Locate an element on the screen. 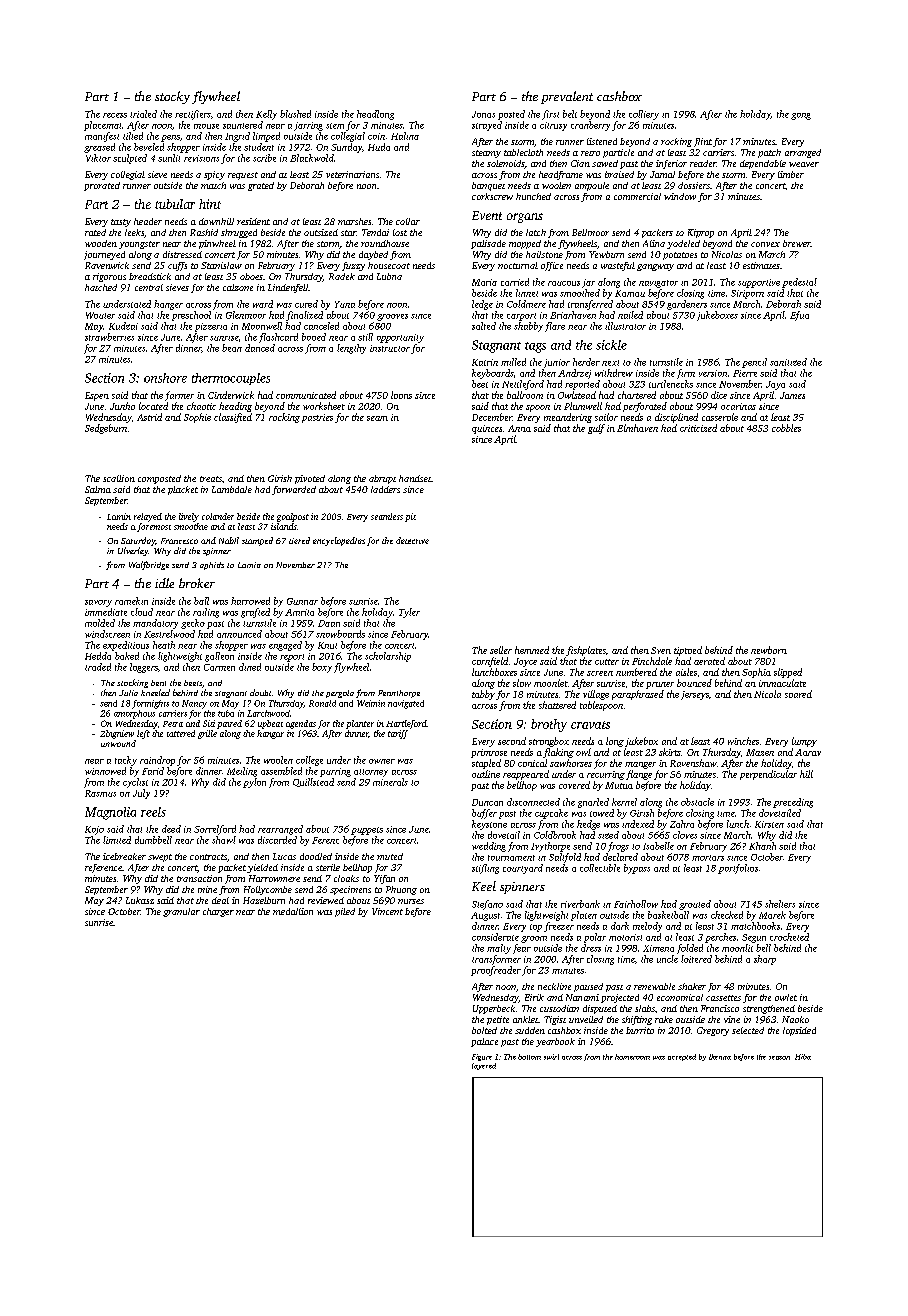 The width and height of the screenshot is (908, 1316). palace is located at coordinates (484, 1042).
